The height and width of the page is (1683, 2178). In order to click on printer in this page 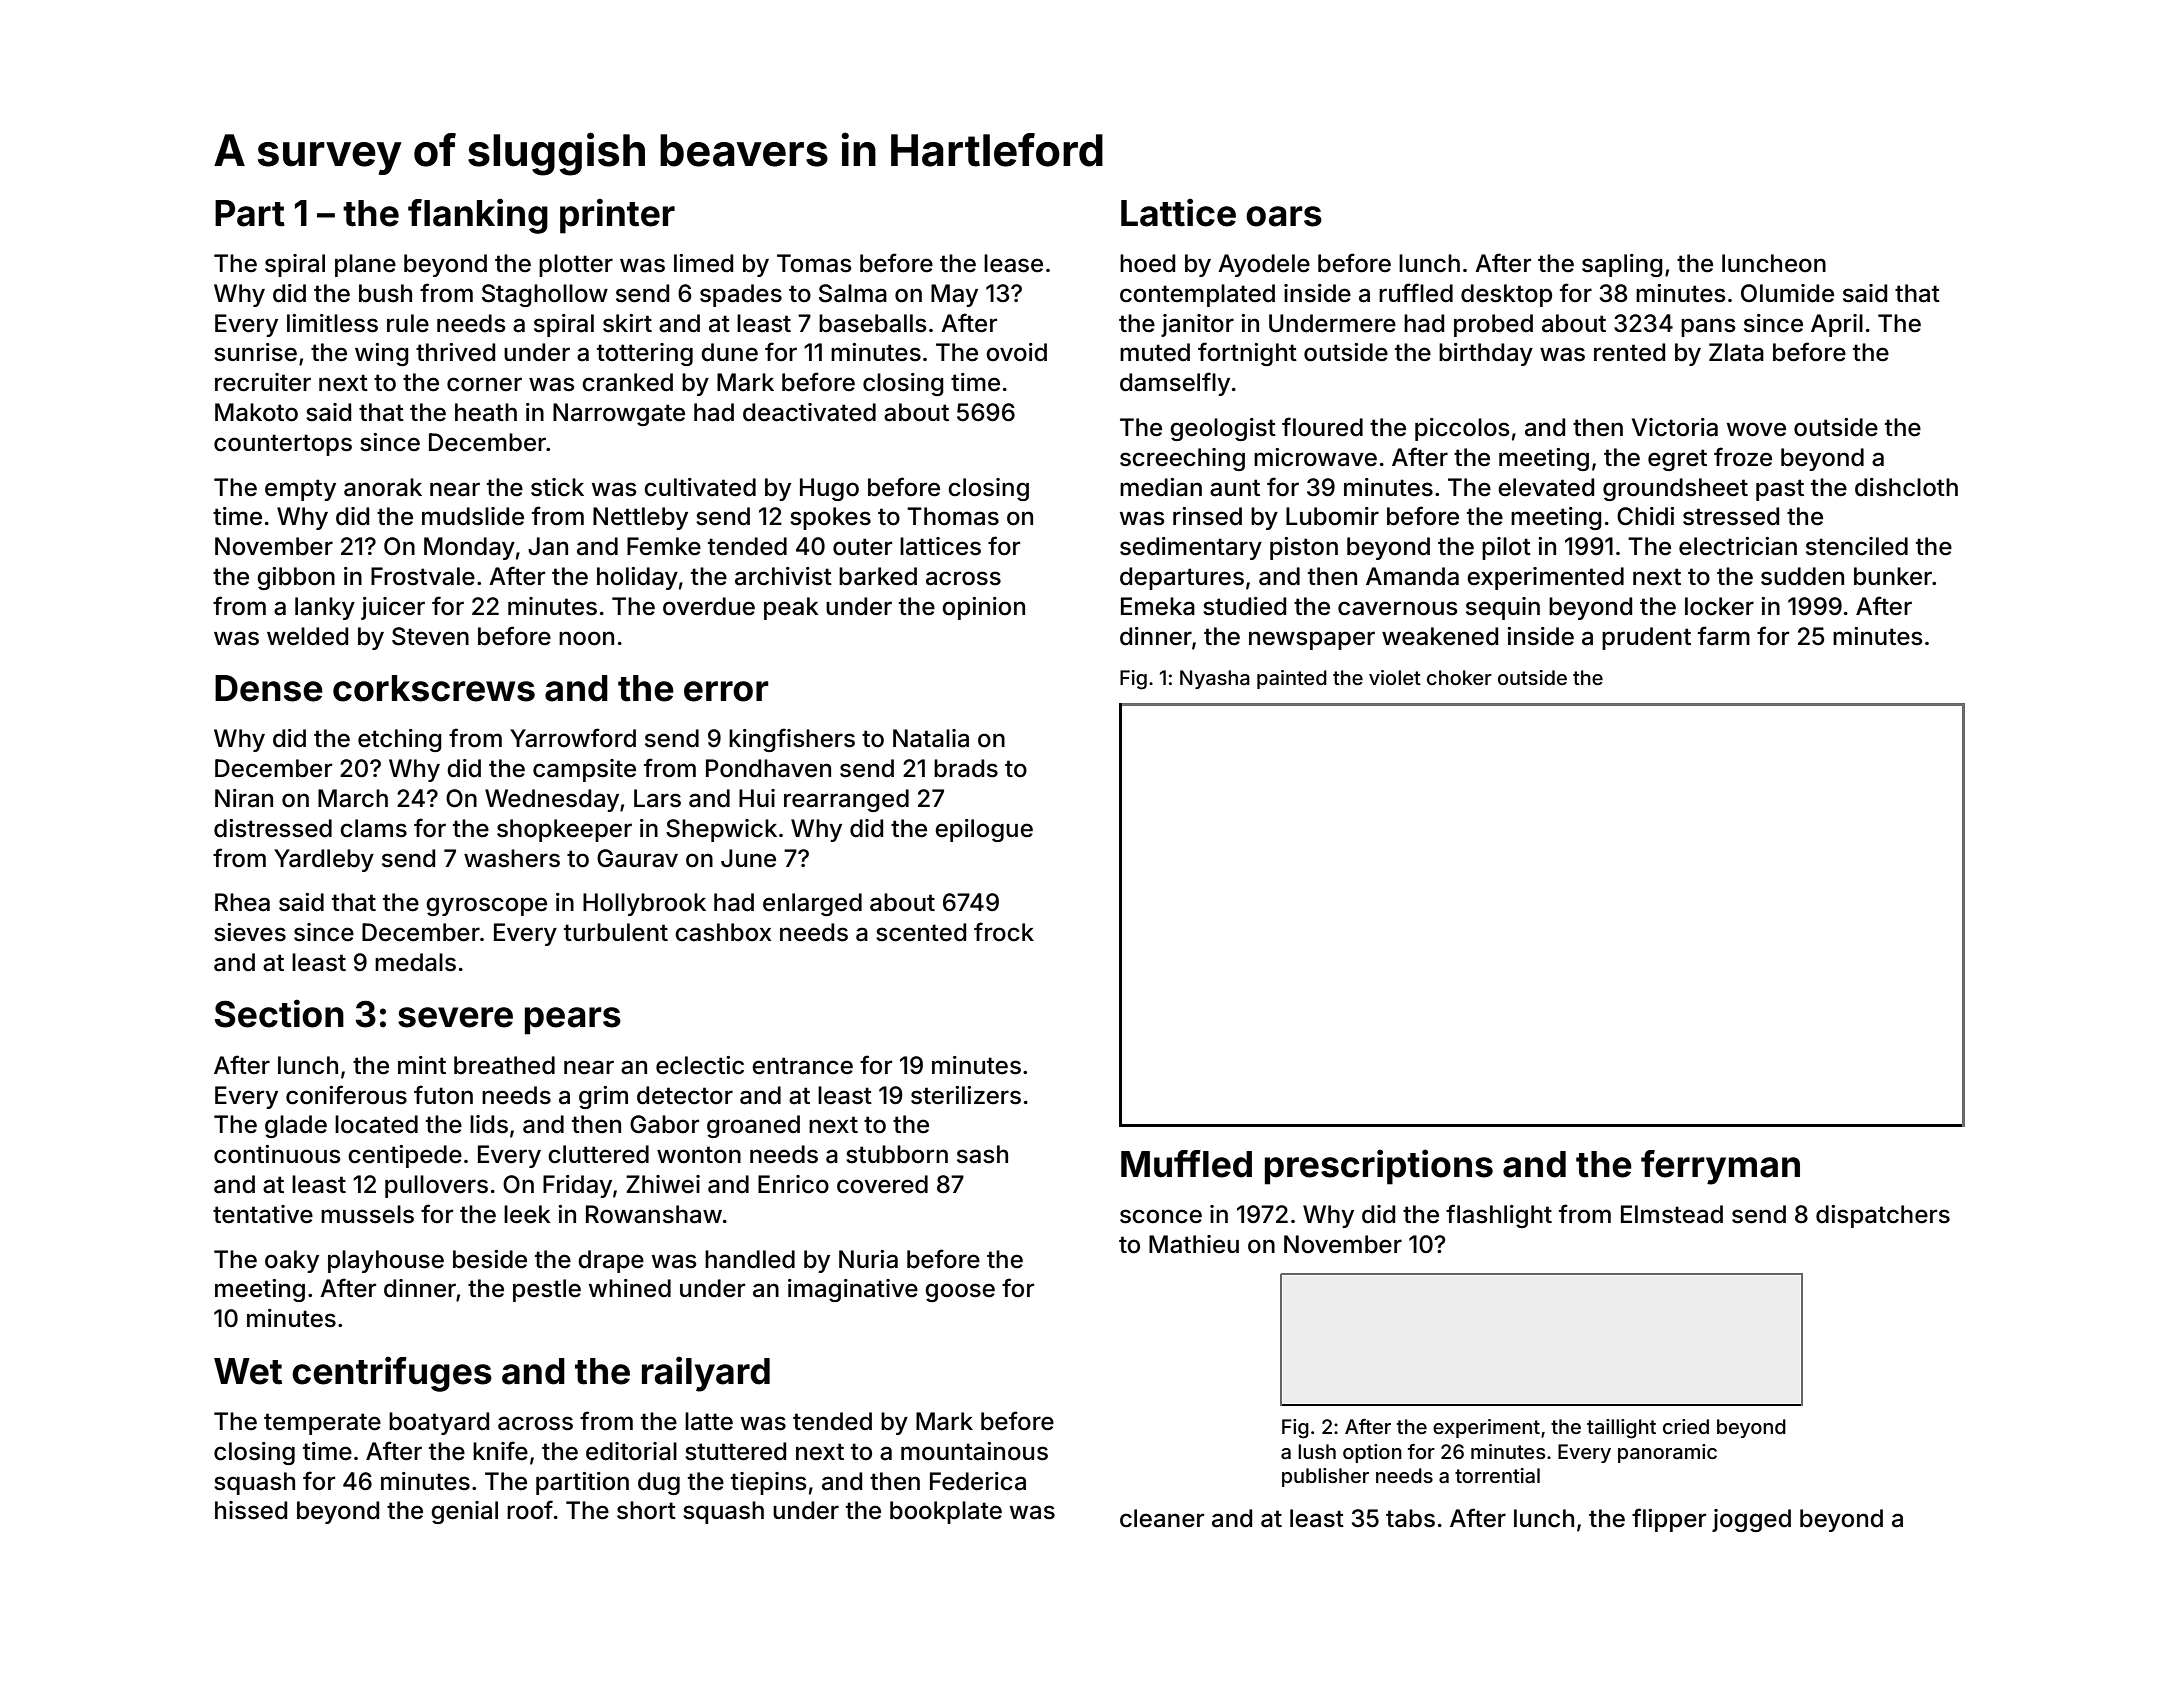, I will do `click(617, 216)`.
